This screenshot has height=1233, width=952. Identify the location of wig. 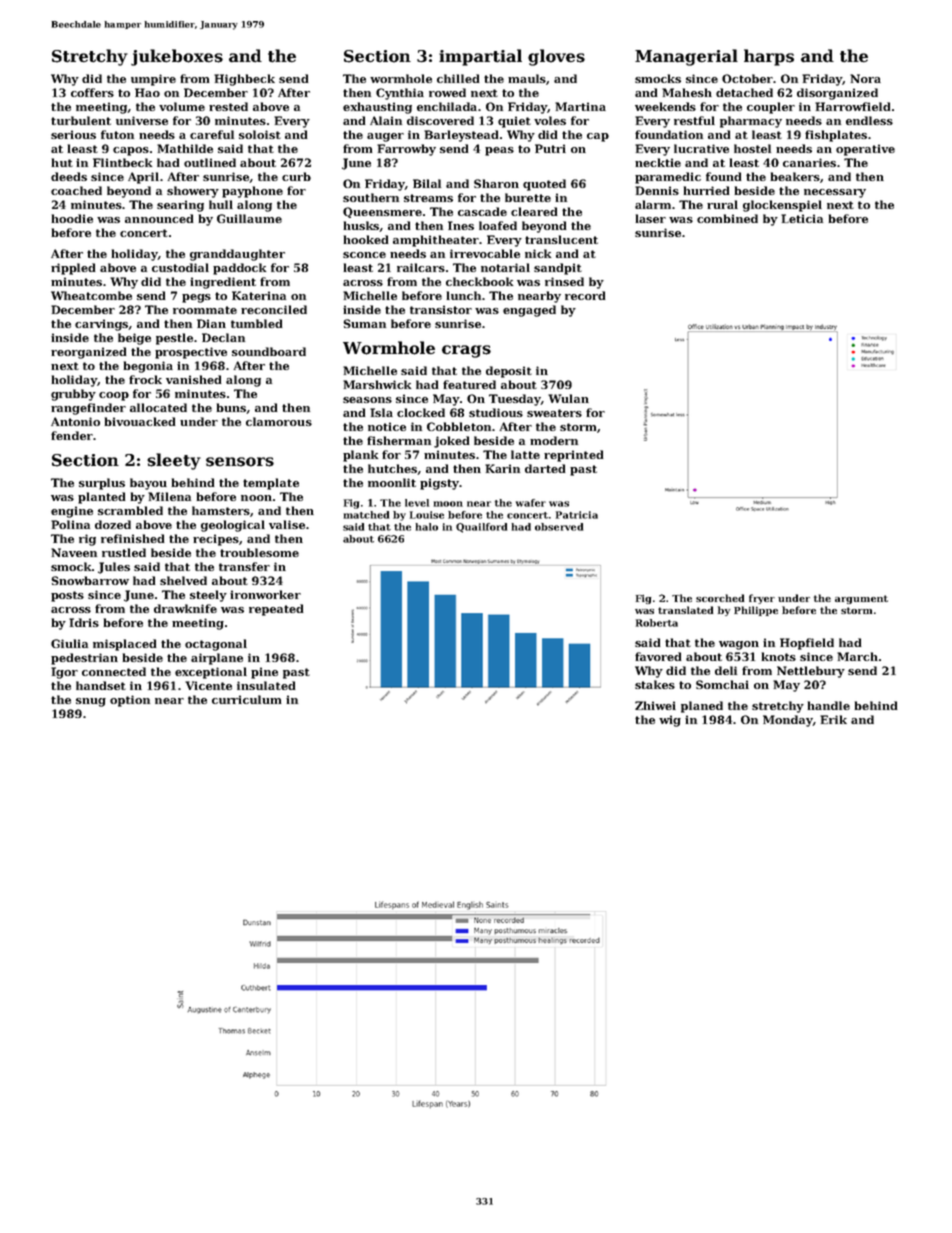
(670, 721).
